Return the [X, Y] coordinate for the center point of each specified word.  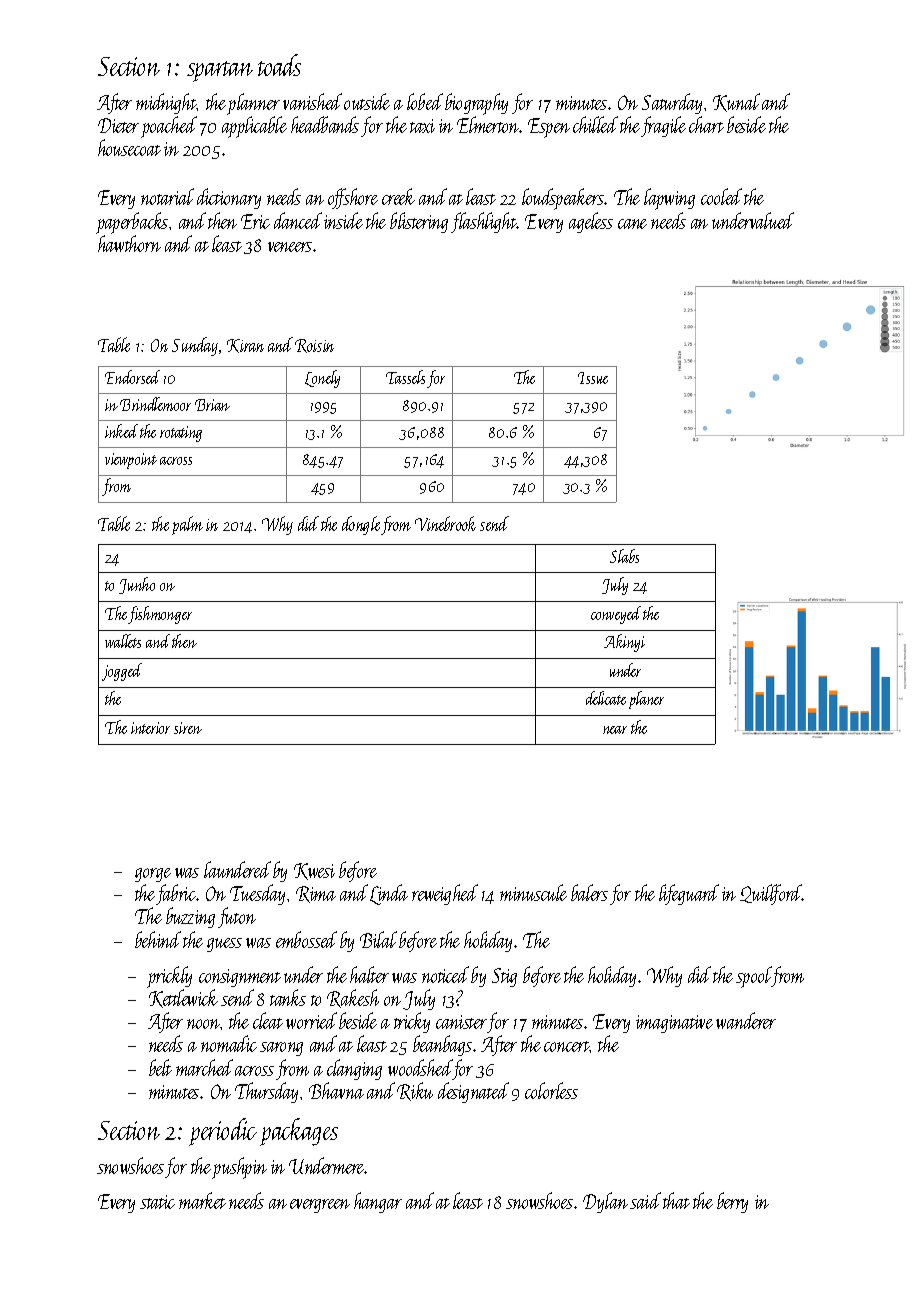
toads [279, 65]
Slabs [624, 556]
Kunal [736, 102]
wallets [123, 641]
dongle [361, 525]
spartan [220, 71]
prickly [169, 977]
